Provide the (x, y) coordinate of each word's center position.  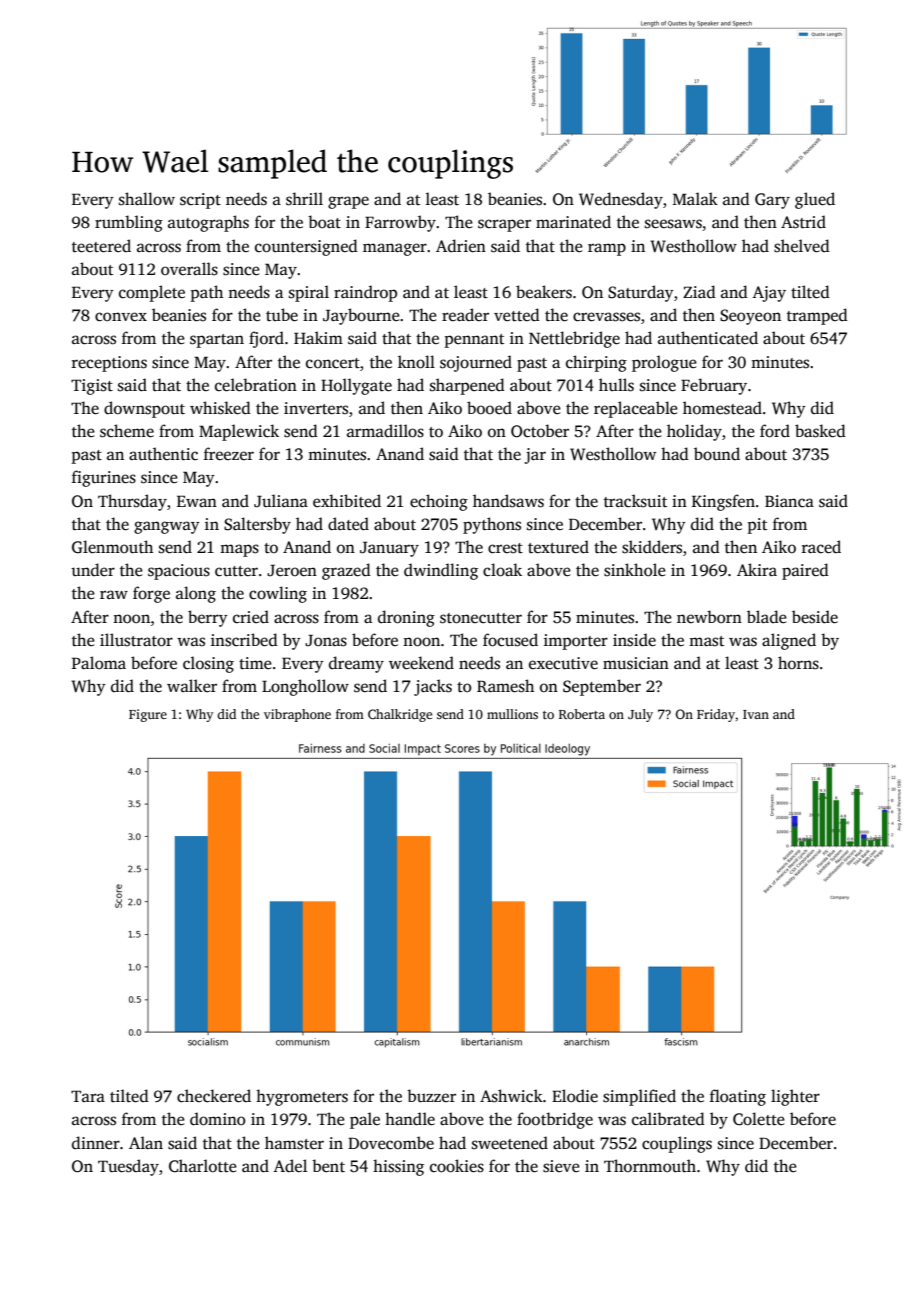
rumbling (129, 223)
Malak (695, 198)
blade (767, 616)
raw (114, 594)
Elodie (575, 1096)
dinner (96, 1142)
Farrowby (400, 223)
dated (348, 524)
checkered (214, 1096)
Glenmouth (112, 547)
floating (738, 1097)
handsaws (508, 501)
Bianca (789, 501)
